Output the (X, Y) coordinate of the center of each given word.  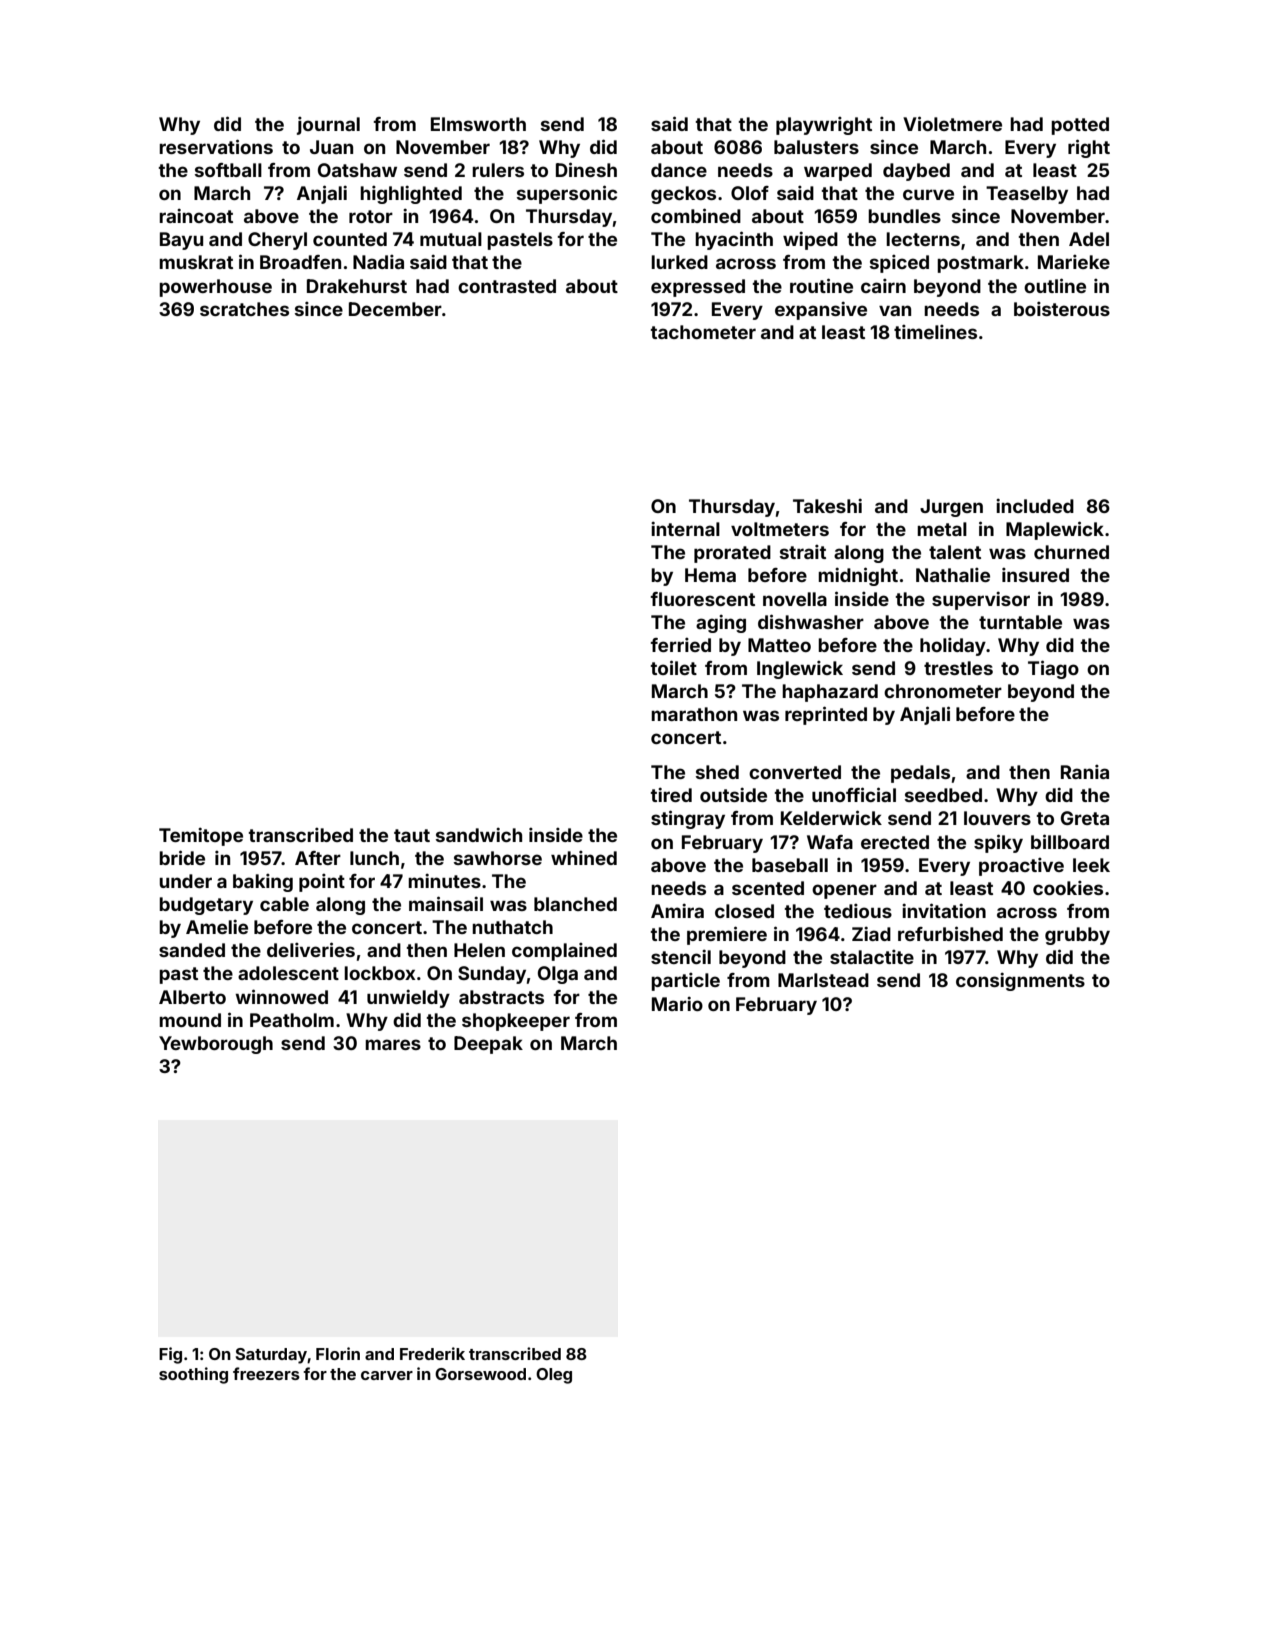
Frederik (432, 1353)
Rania (1085, 772)
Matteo (779, 645)
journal (328, 126)
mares (393, 1044)
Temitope (201, 836)
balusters (816, 147)
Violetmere (952, 123)
